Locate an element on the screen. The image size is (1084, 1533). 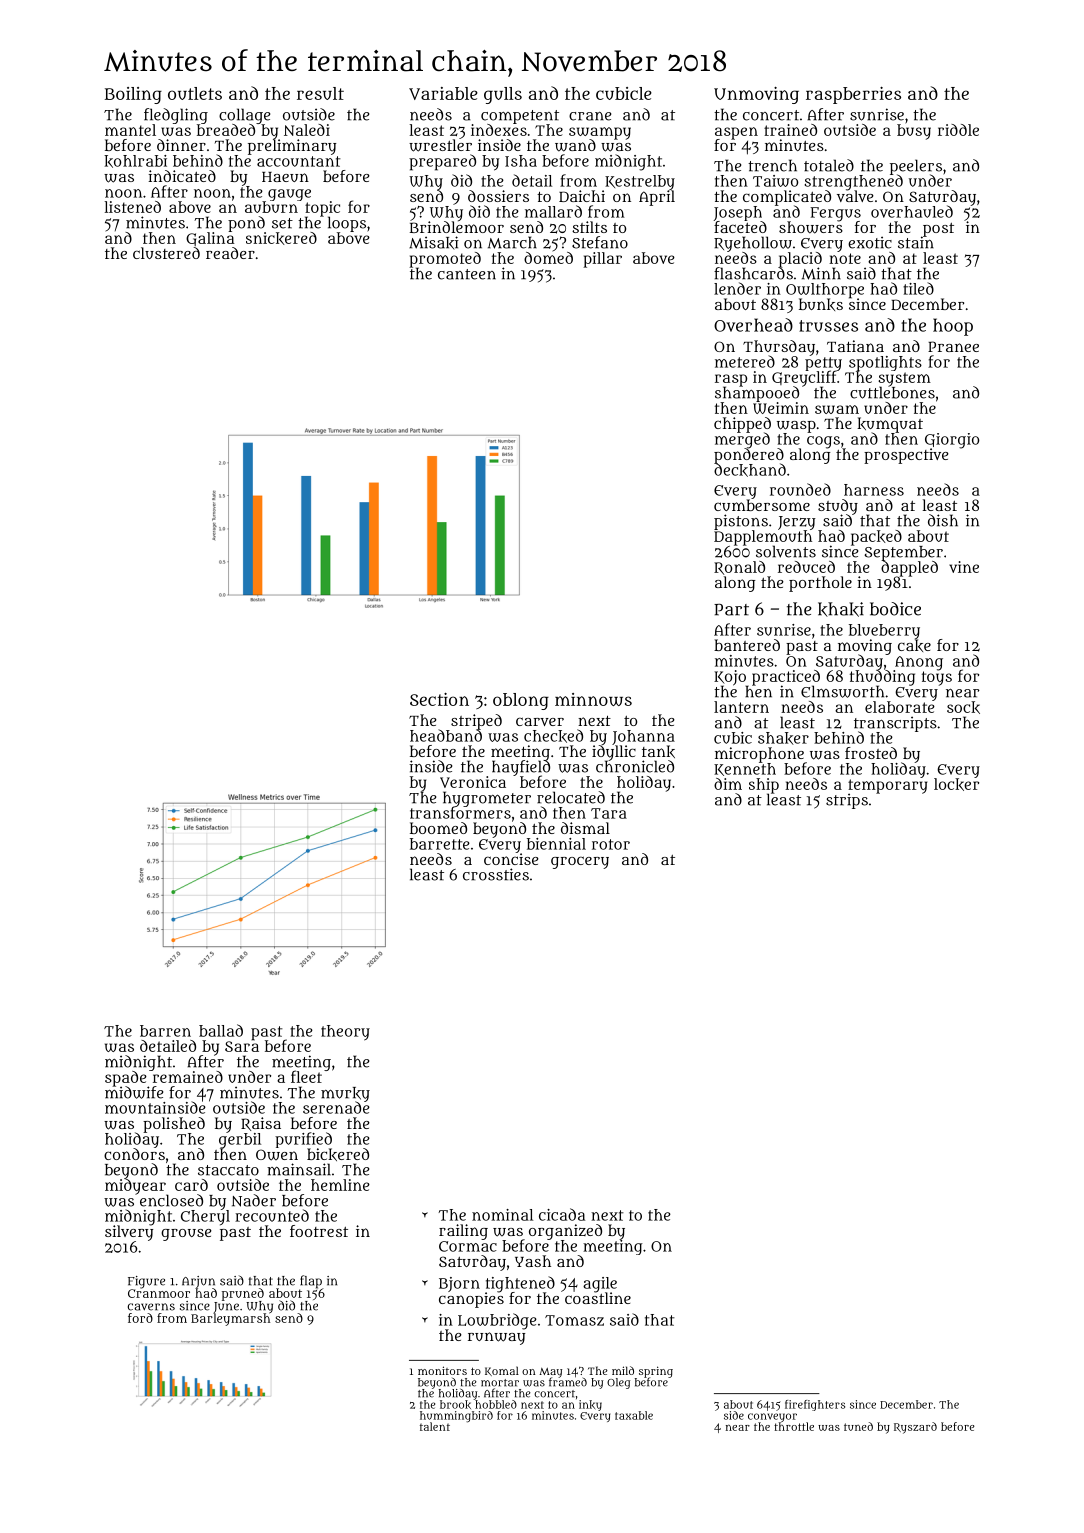
reader is located at coordinates (230, 253).
